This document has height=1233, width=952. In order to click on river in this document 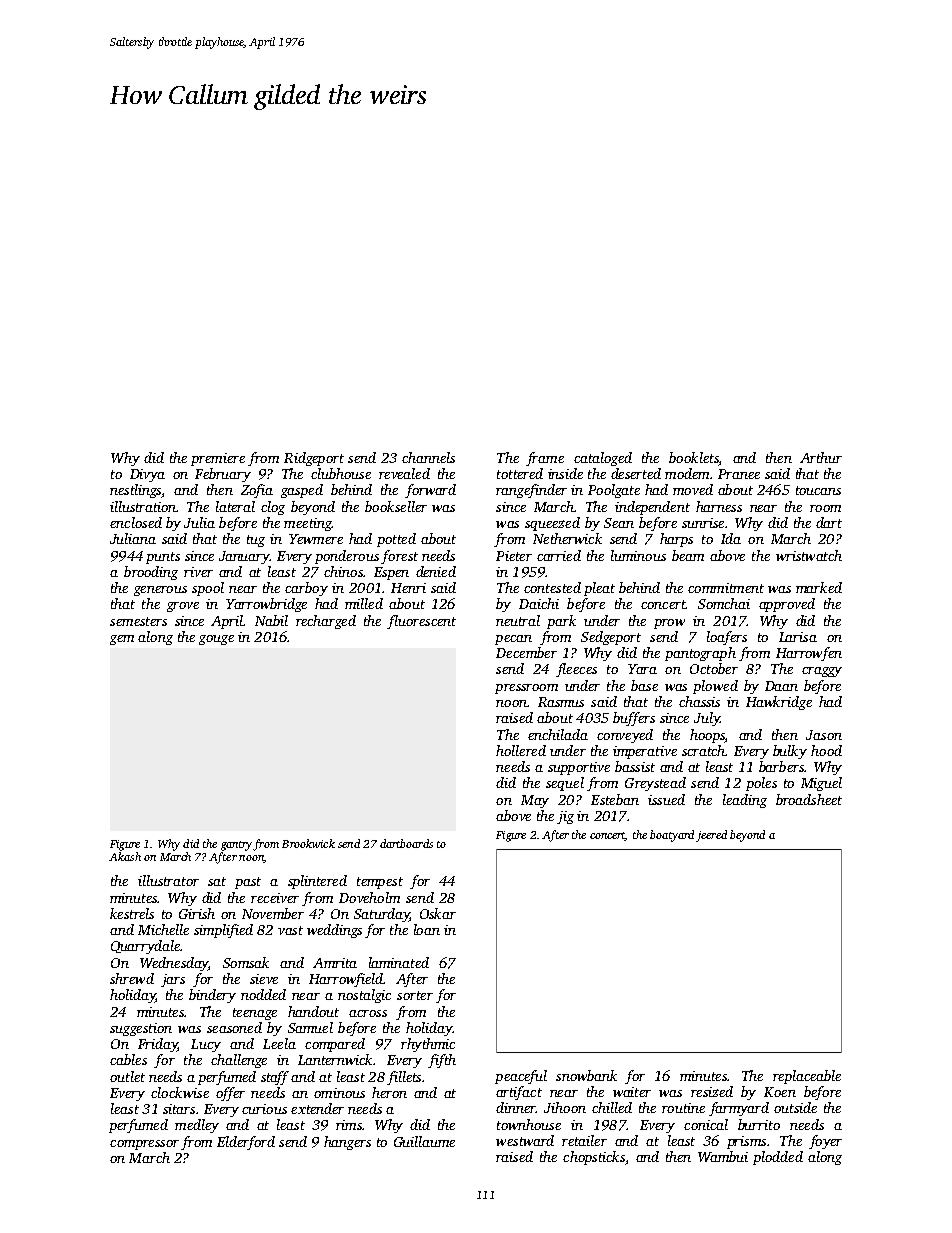, I will do `click(198, 572)`.
